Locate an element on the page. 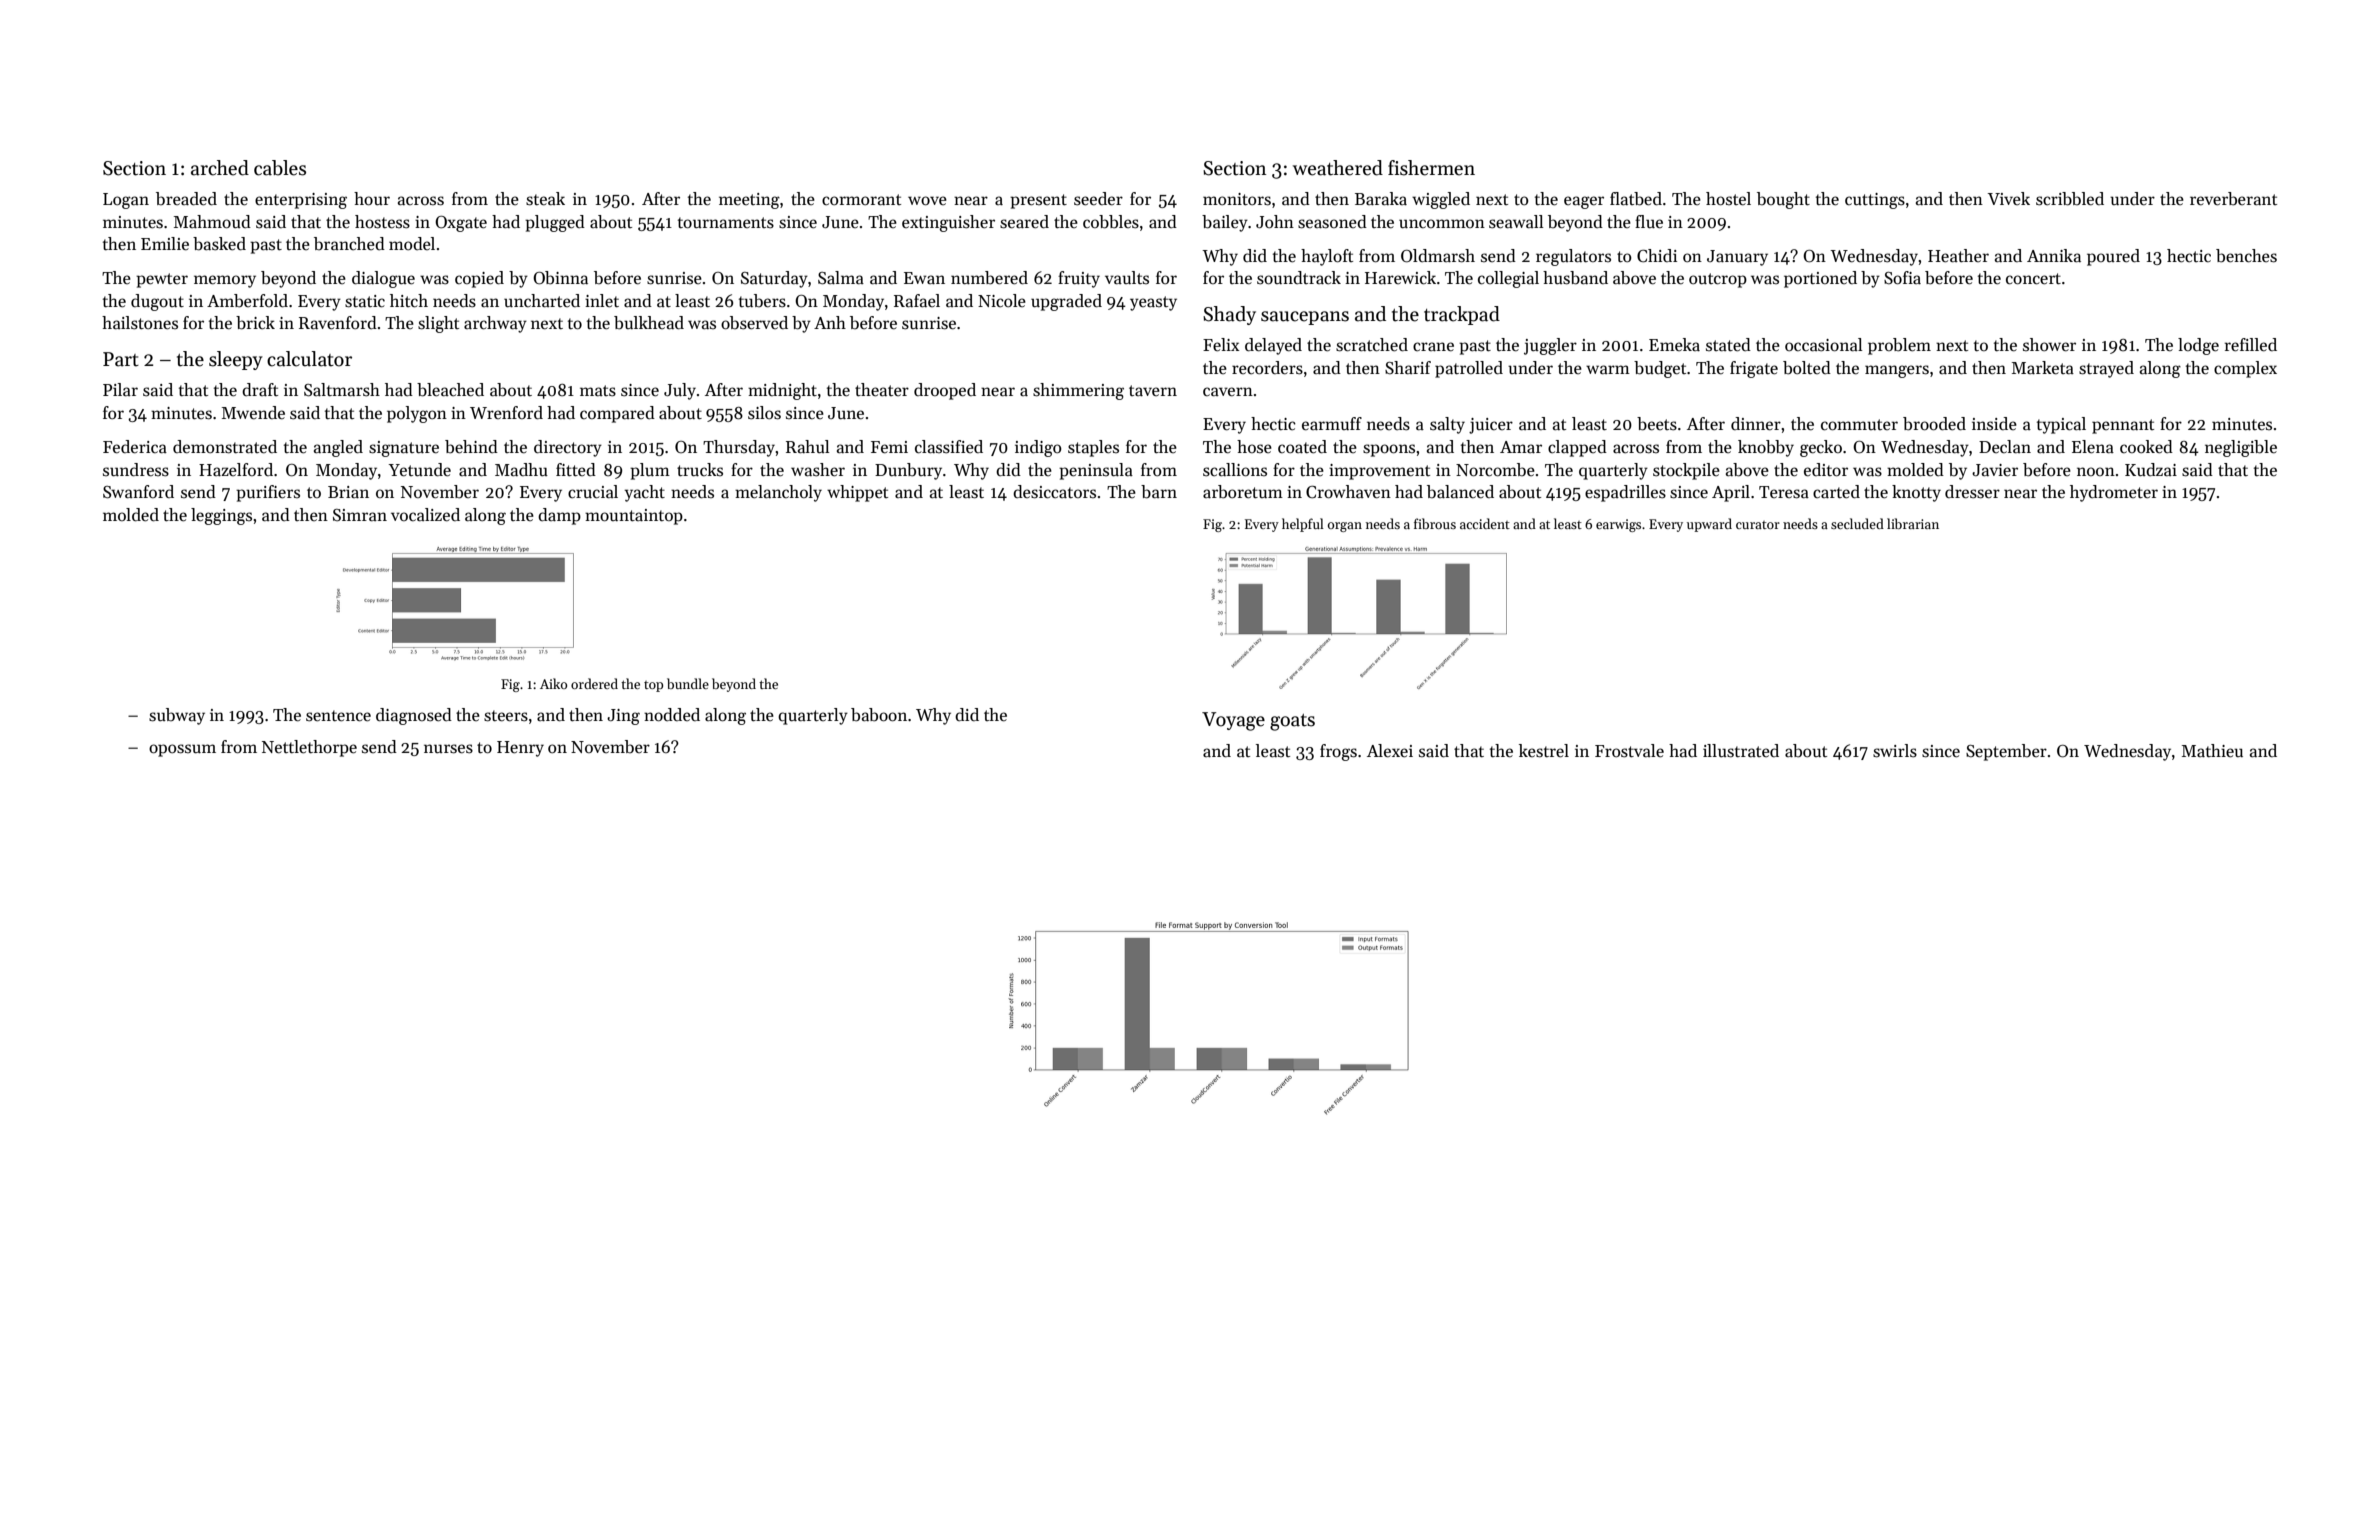 Image resolution: width=2380 pixels, height=1540 pixels. typical is located at coordinates (2061, 425).
